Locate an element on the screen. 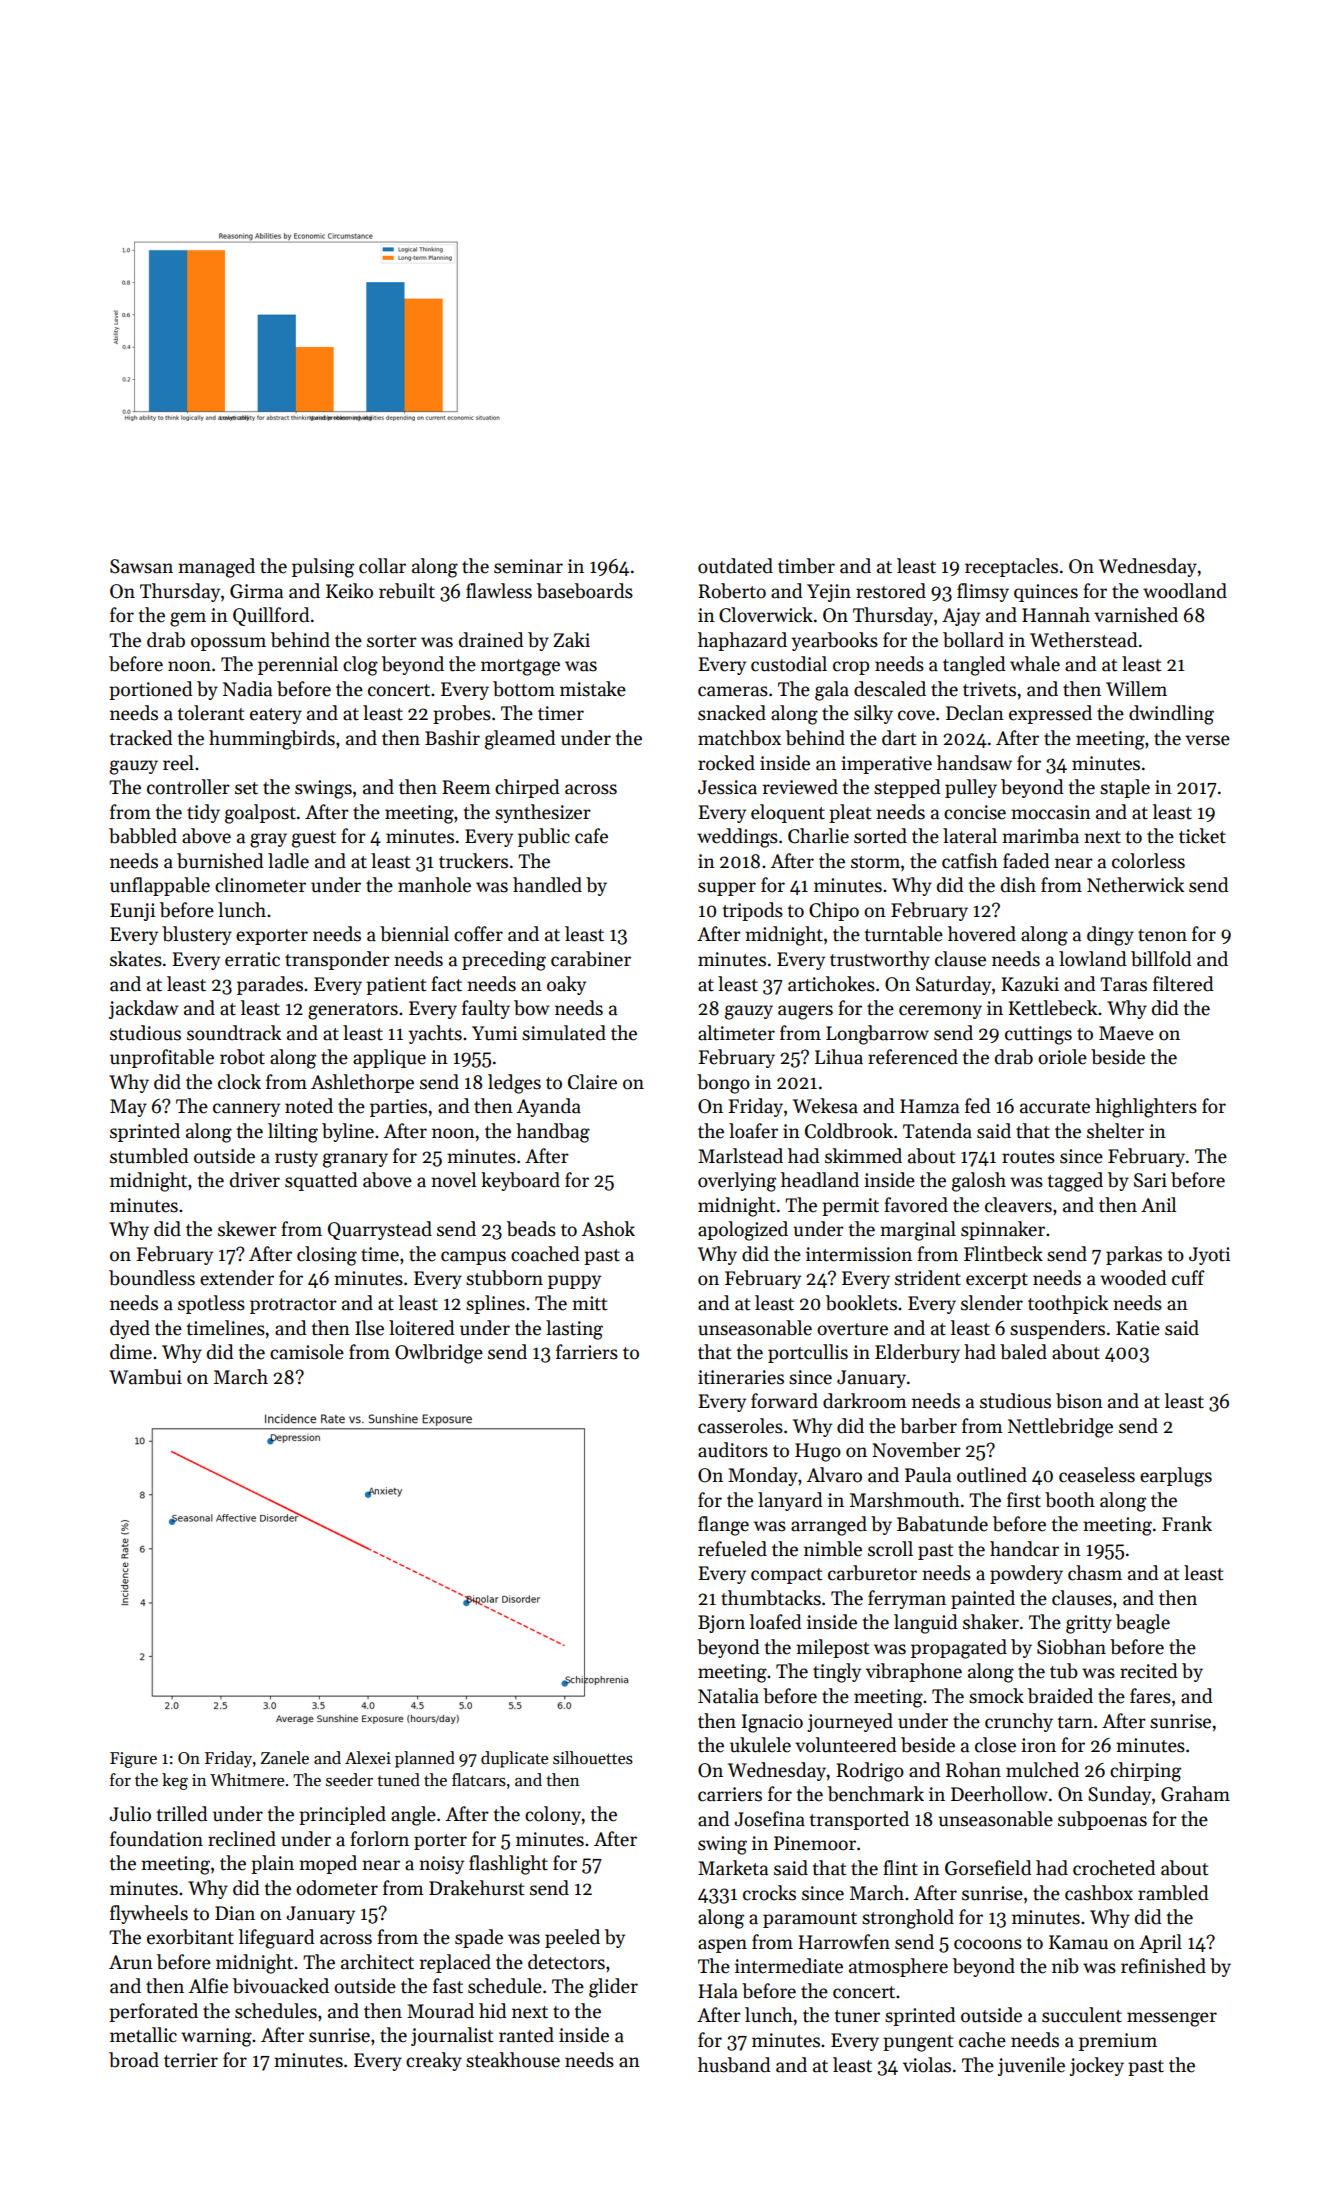 The height and width of the screenshot is (2211, 1342). lifeguard is located at coordinates (277, 1939).
